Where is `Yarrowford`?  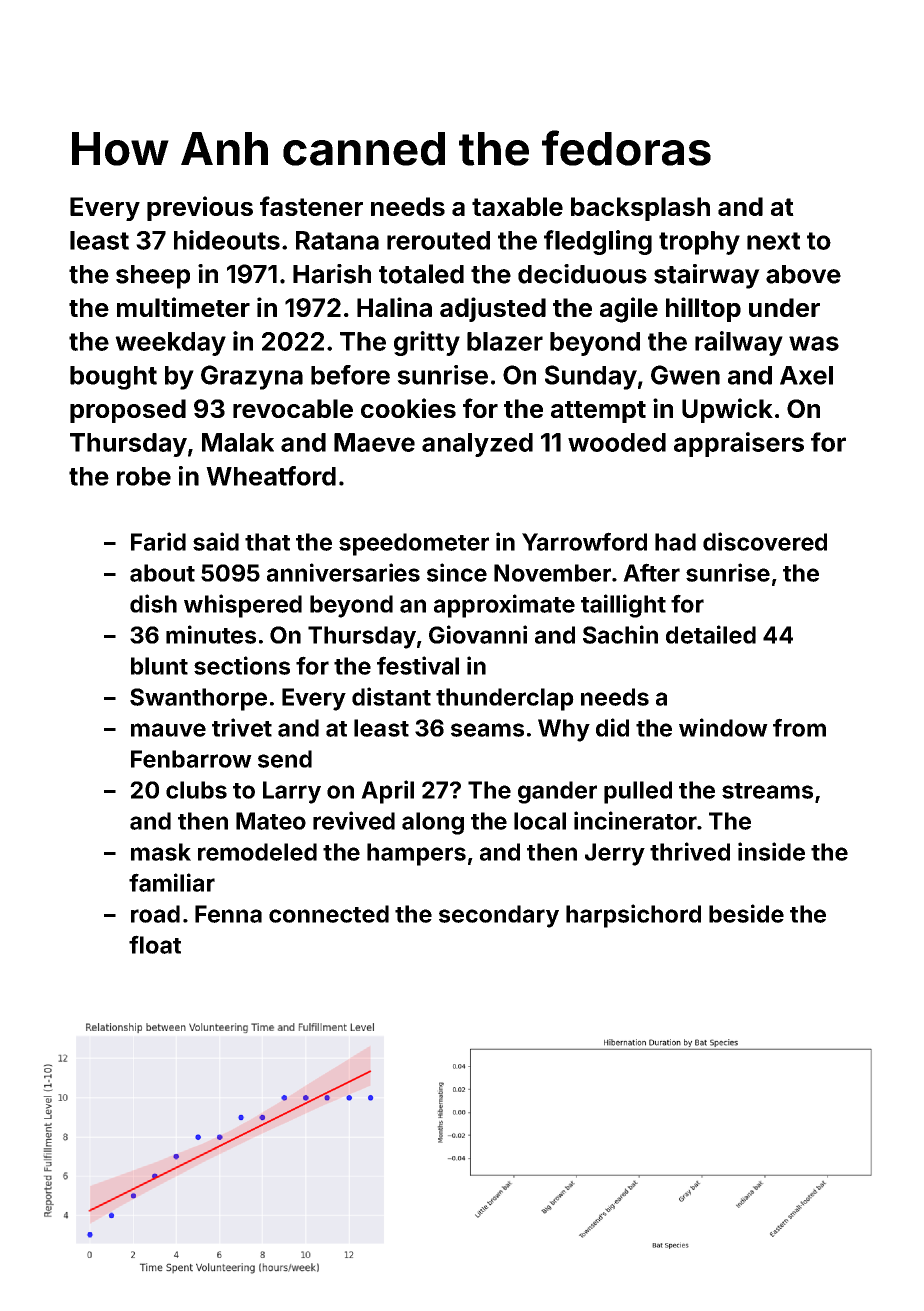 Yarrowford is located at coordinates (584, 541).
